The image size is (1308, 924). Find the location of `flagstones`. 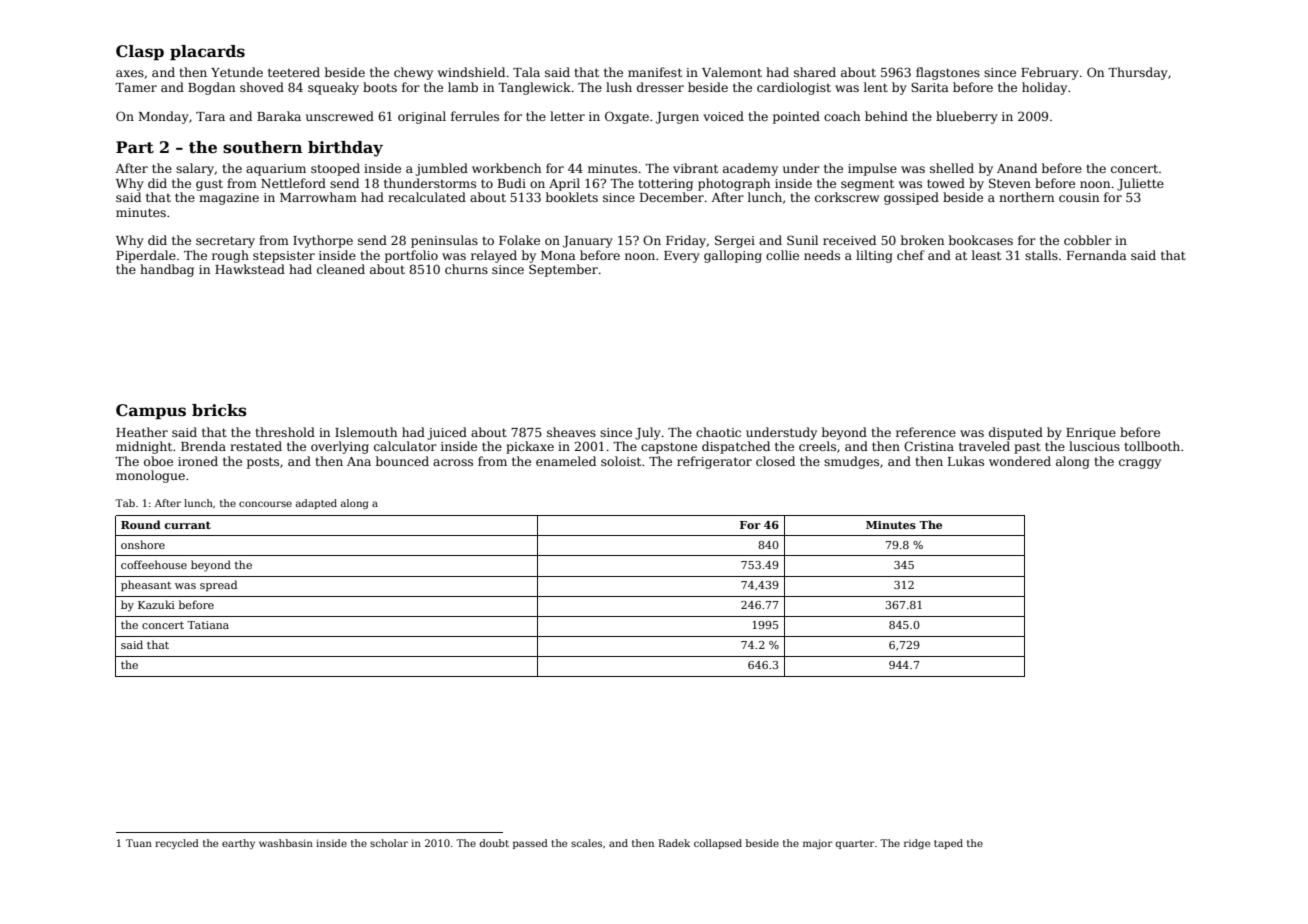

flagstones is located at coordinates (948, 73).
